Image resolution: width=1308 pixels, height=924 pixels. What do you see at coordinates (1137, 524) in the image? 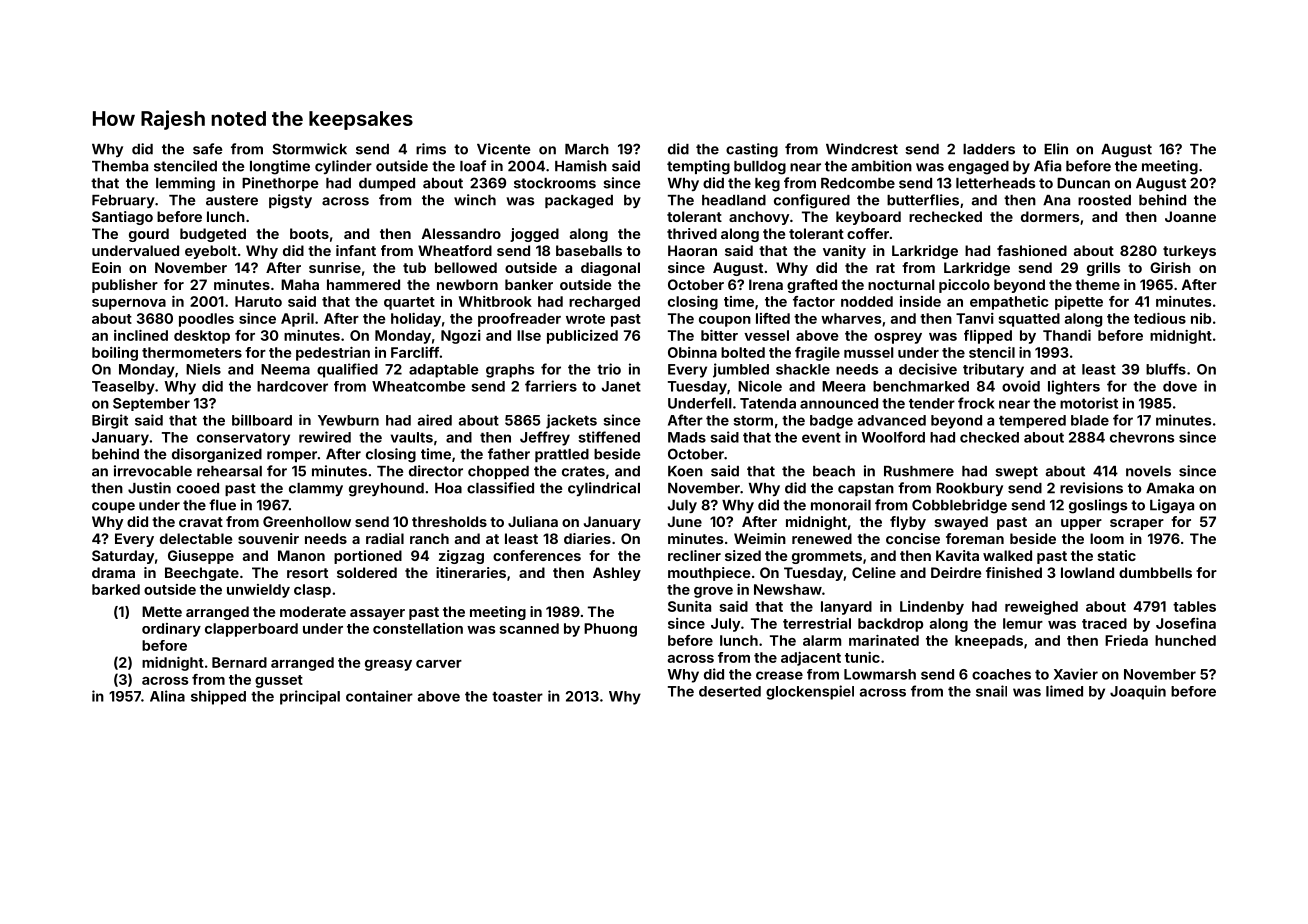
I see `scraper` at bounding box center [1137, 524].
